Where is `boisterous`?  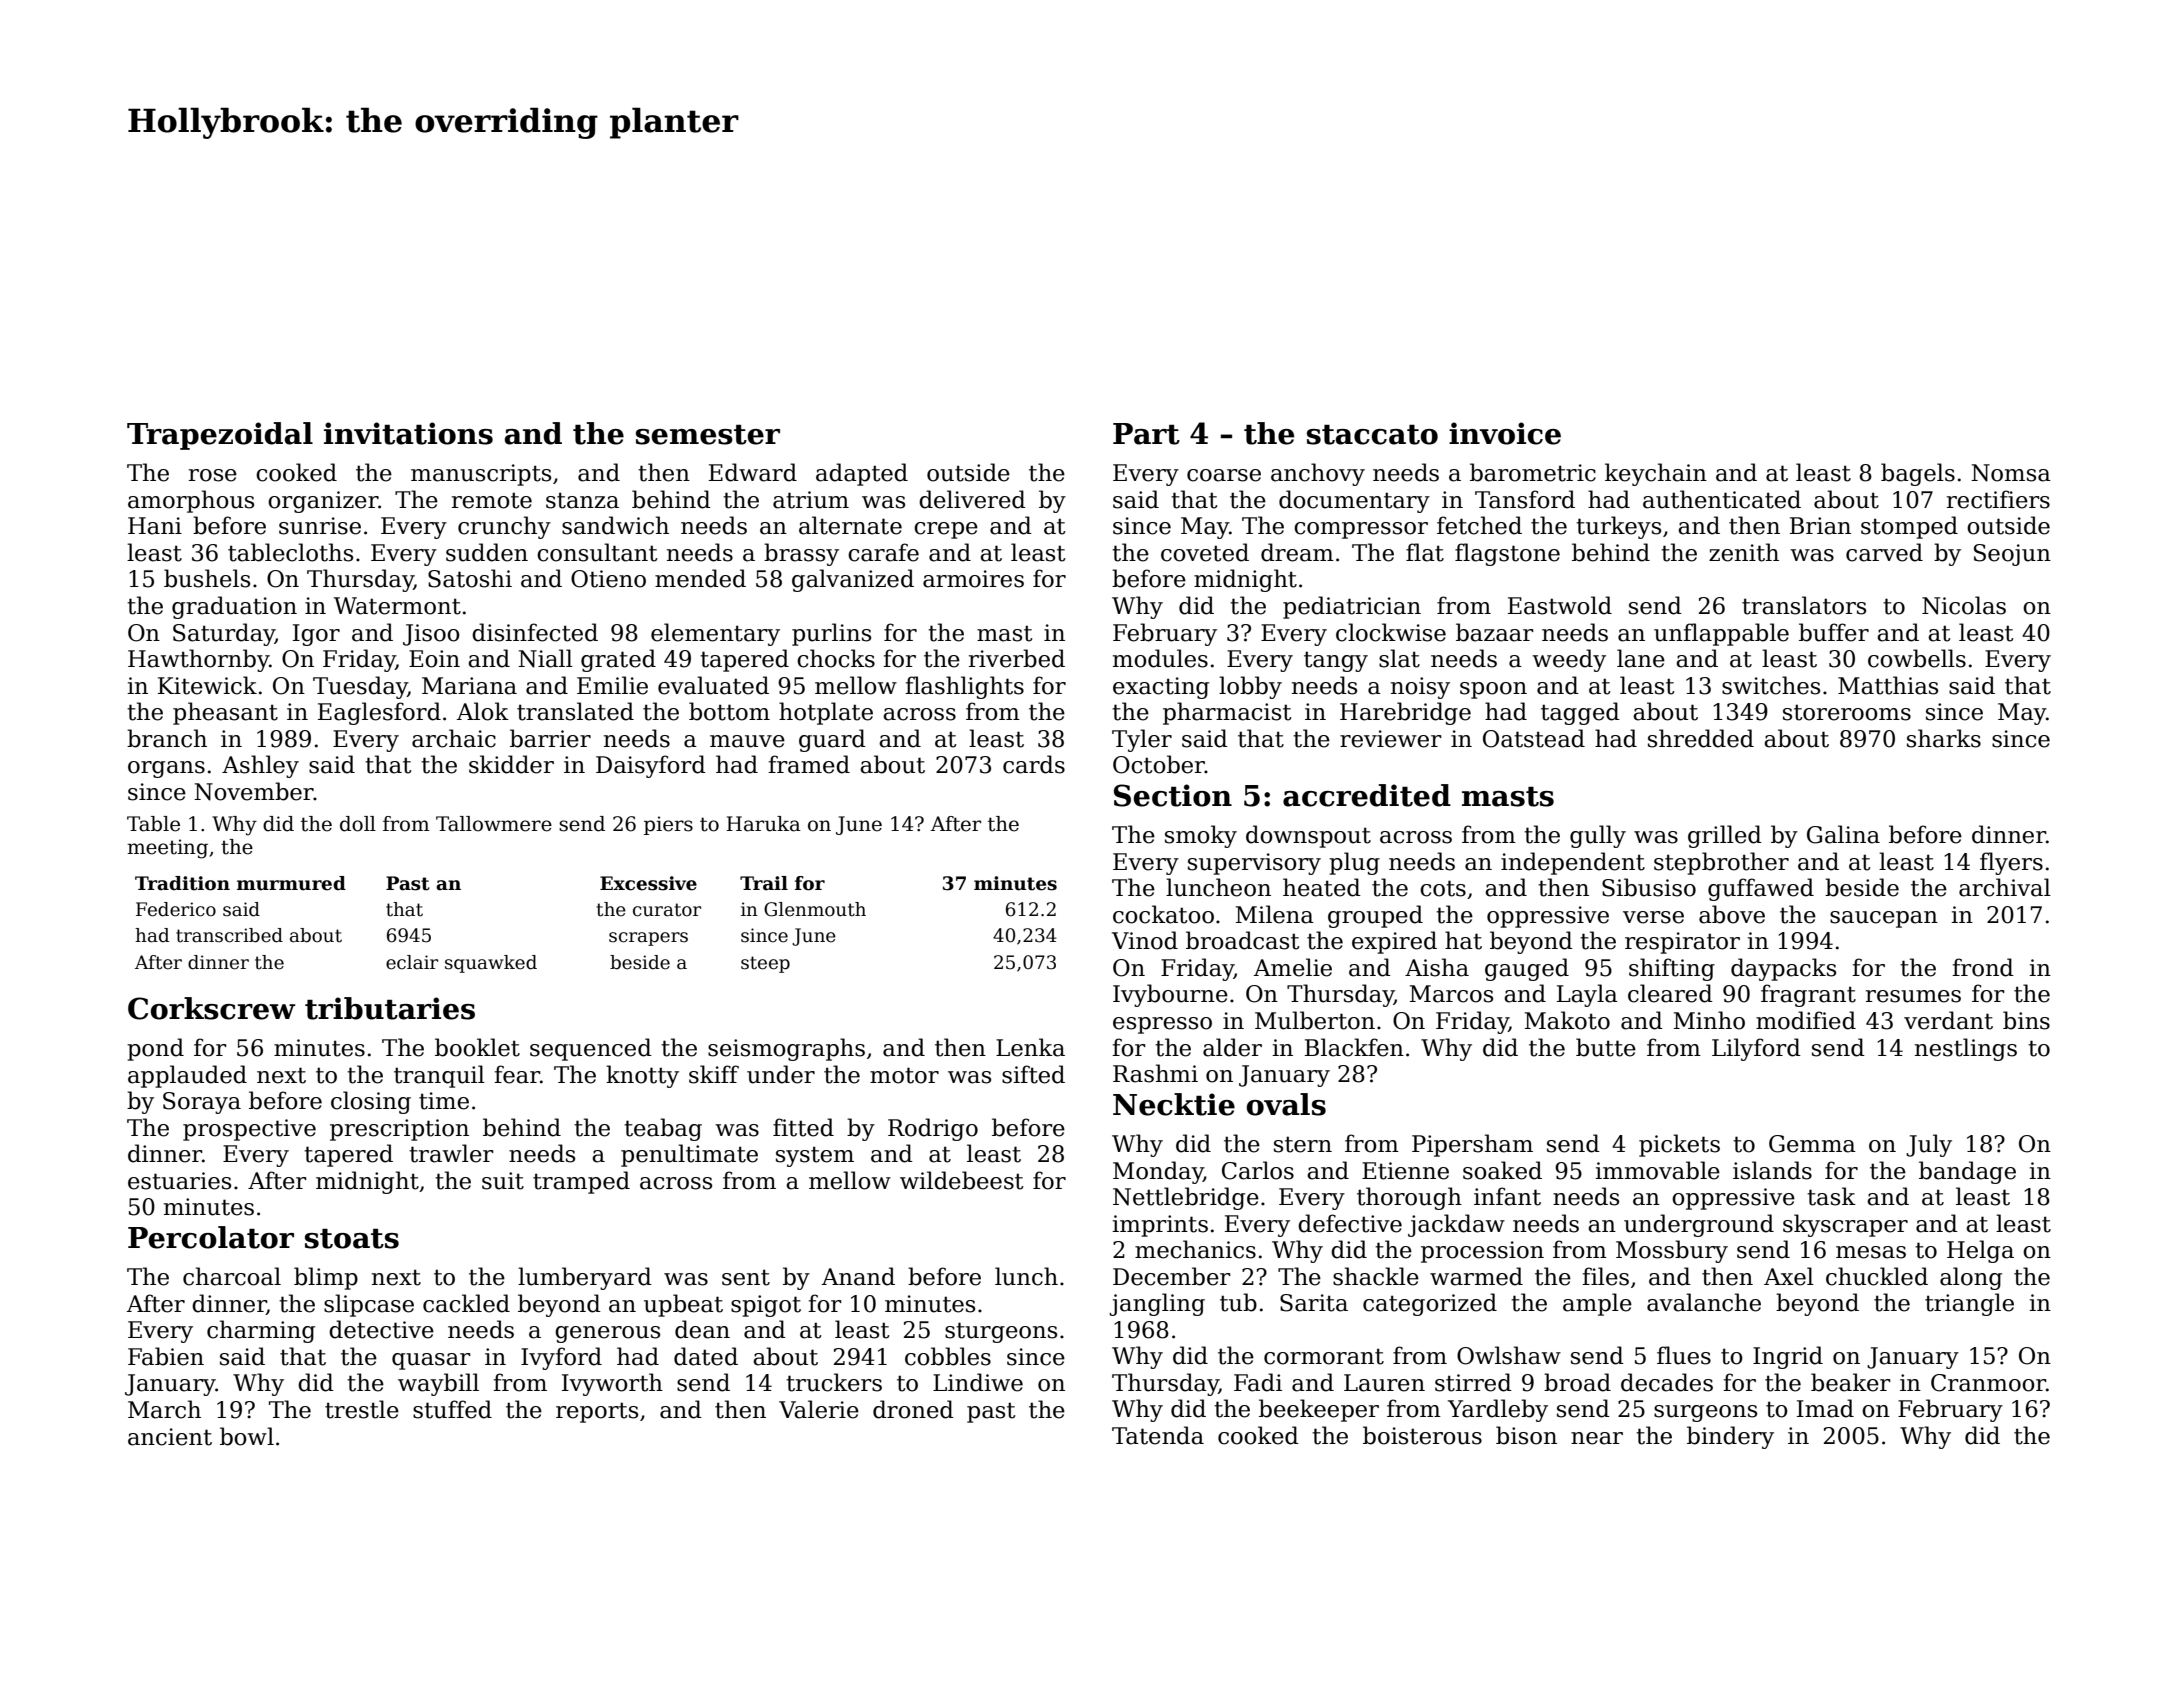 boisterous is located at coordinates (1422, 1435).
